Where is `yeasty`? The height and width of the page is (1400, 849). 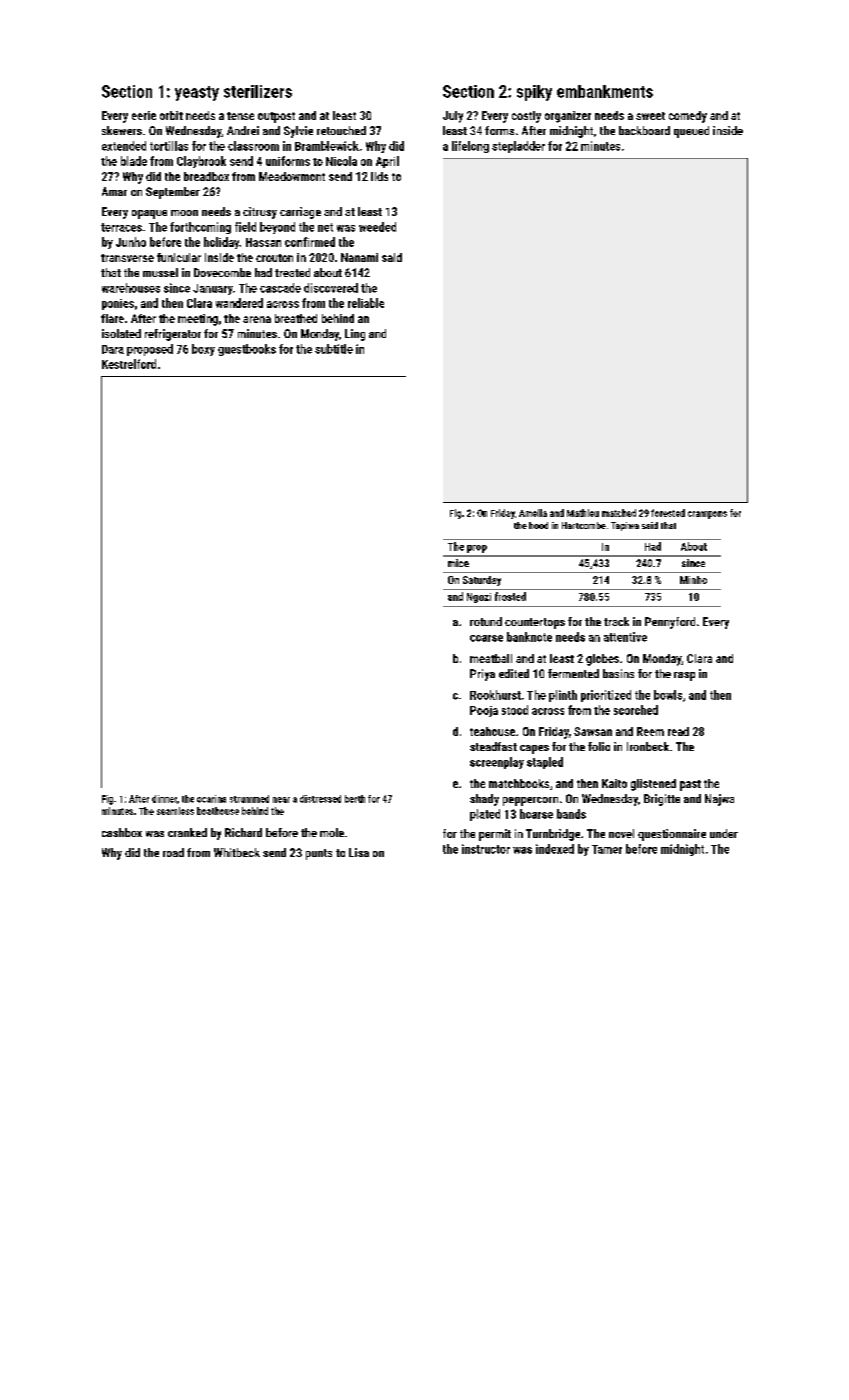
yeasty is located at coordinates (197, 93).
